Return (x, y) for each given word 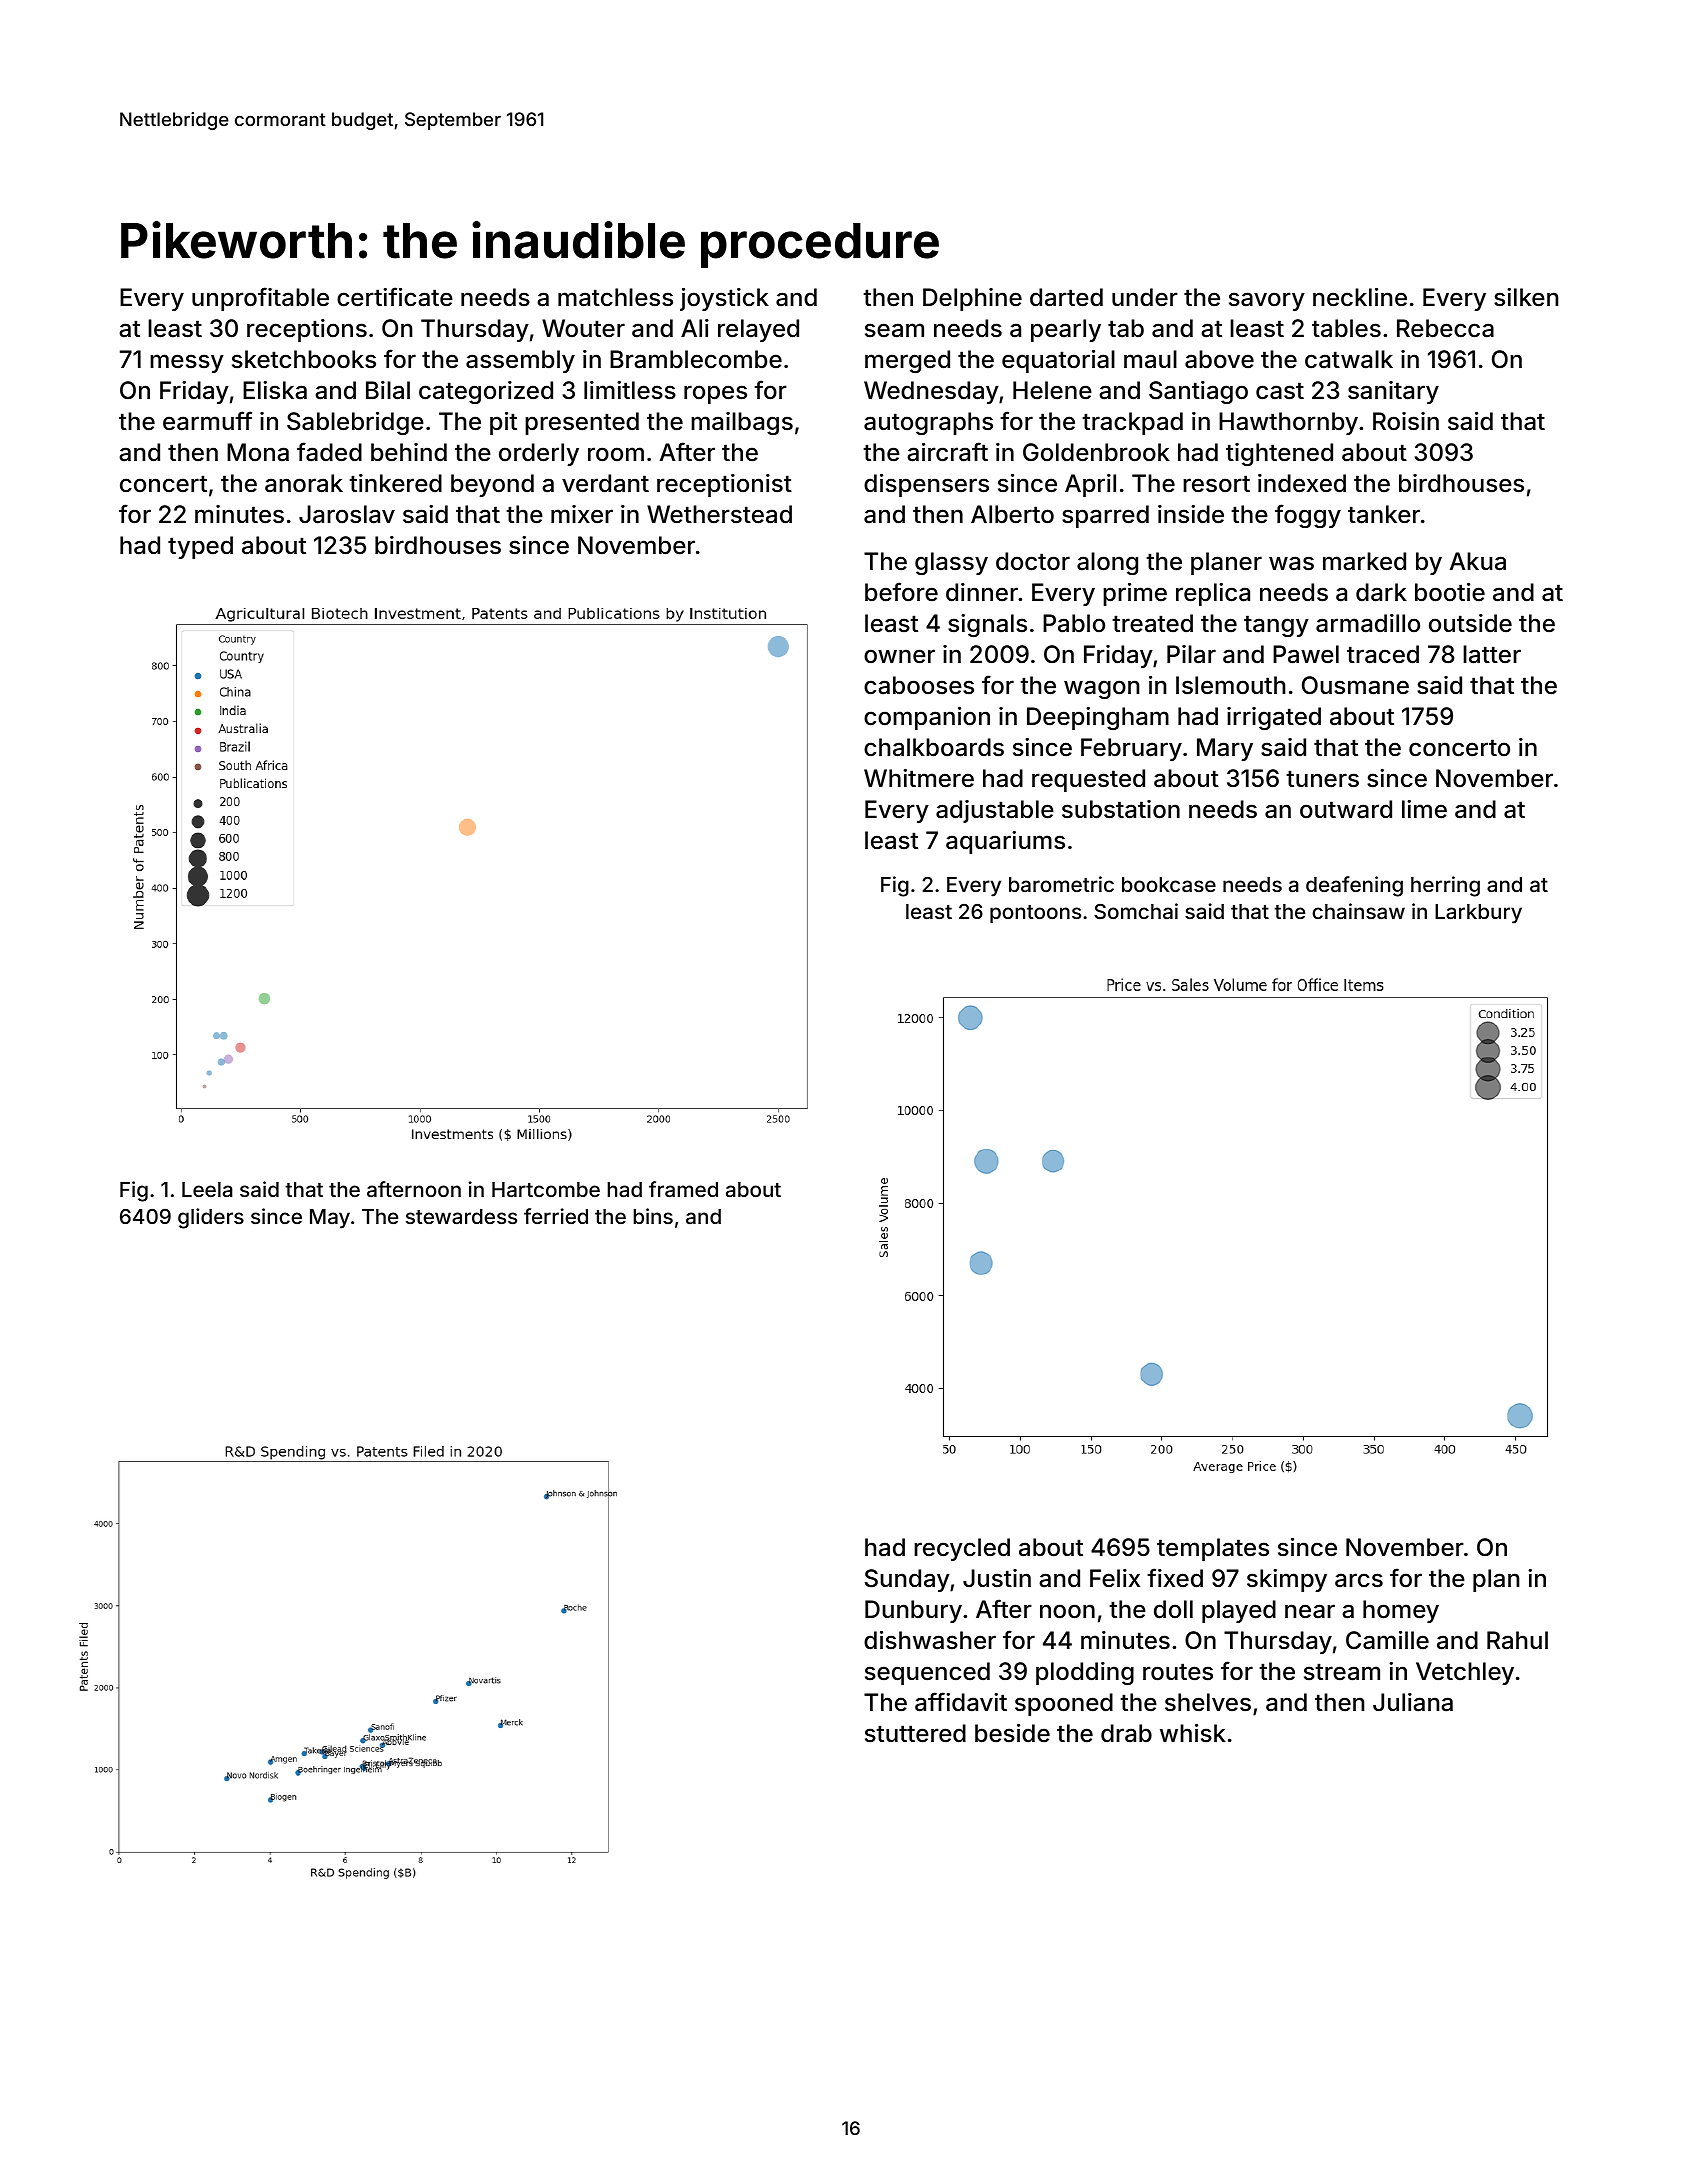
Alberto (1012, 514)
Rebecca (1445, 328)
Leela (207, 1189)
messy (187, 363)
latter (1492, 654)
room (616, 454)
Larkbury (1478, 914)
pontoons (1035, 914)
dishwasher (930, 1640)
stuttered (915, 1733)
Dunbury (913, 1611)
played (1239, 1611)
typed (200, 547)
